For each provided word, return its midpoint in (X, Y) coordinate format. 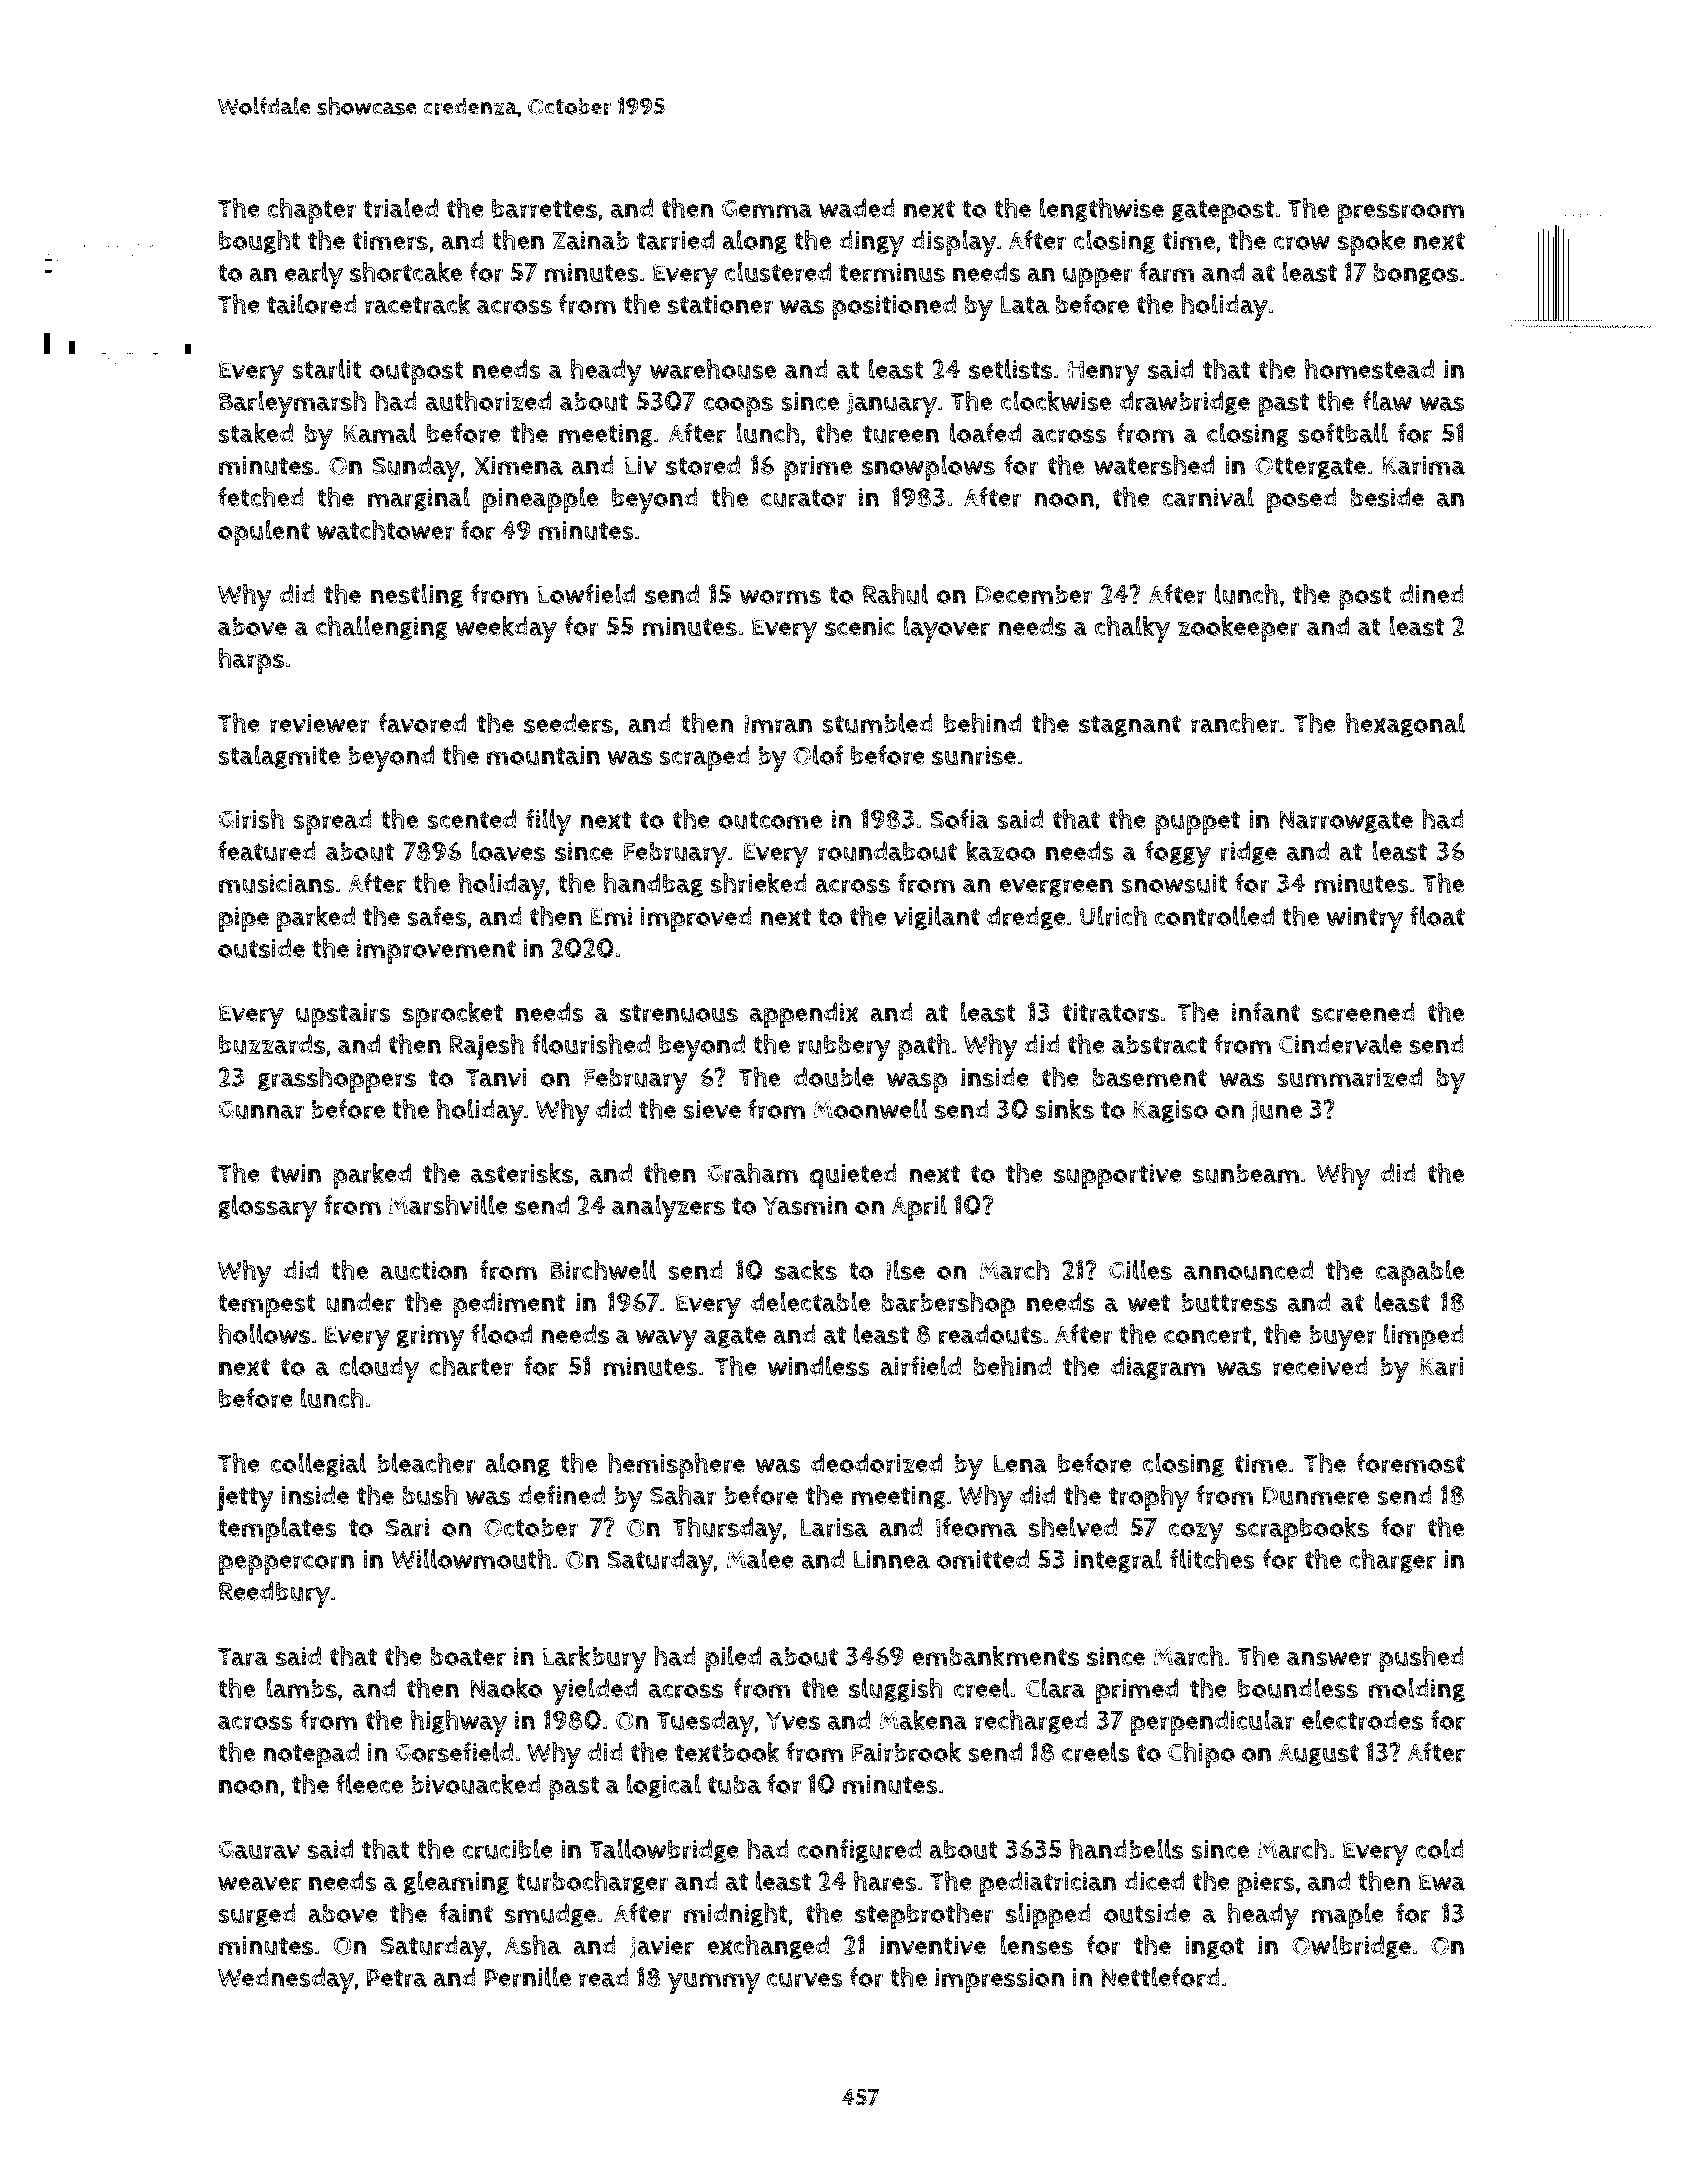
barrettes (544, 209)
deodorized (876, 1463)
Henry (1104, 373)
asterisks (522, 1173)
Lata (1024, 304)
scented (471, 819)
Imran (778, 724)
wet (1149, 1303)
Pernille (527, 1977)
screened (1363, 1012)
